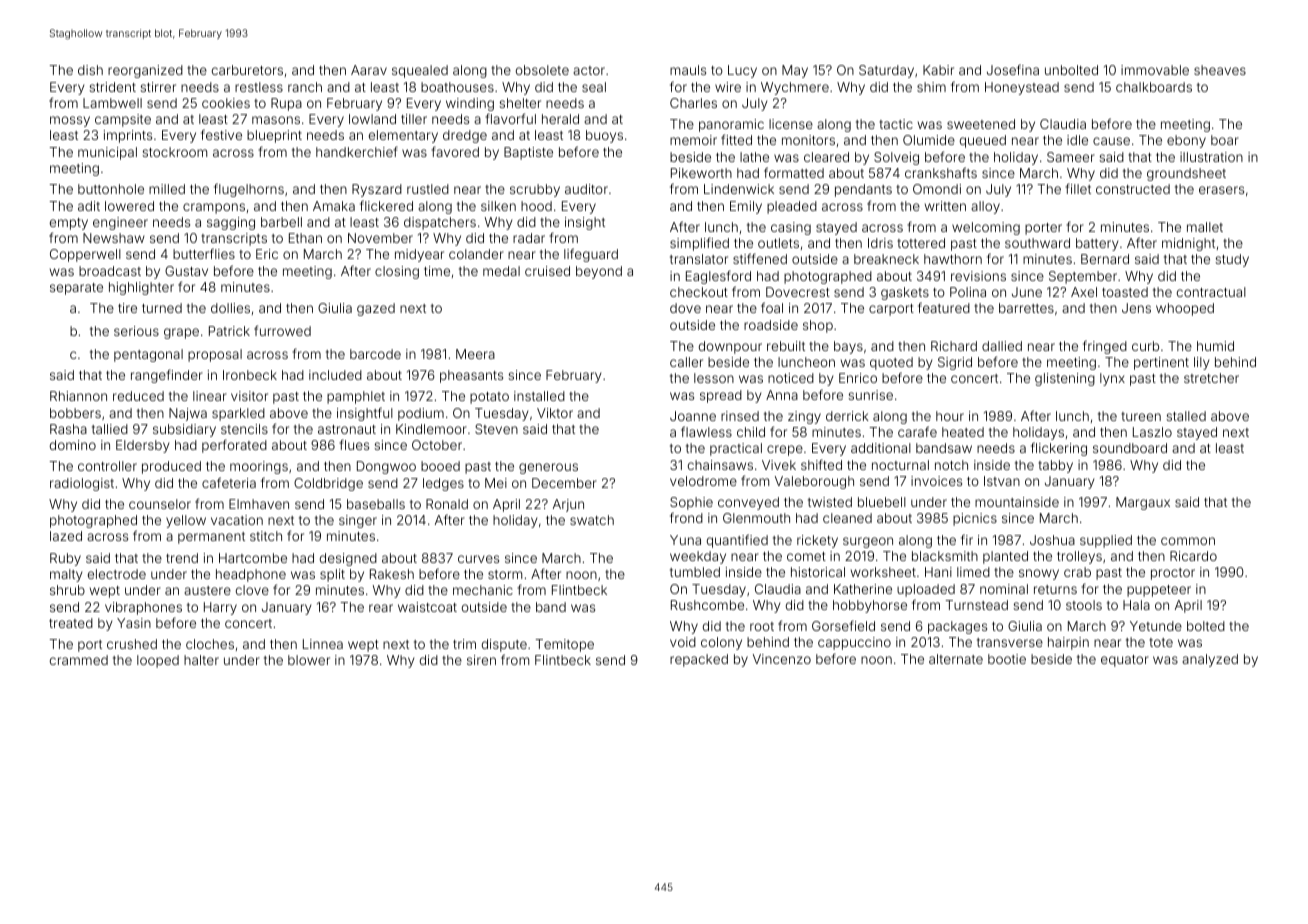 This document has height=924, width=1308. Describe the element at coordinates (167, 189) in the document. I see `milled` at that location.
